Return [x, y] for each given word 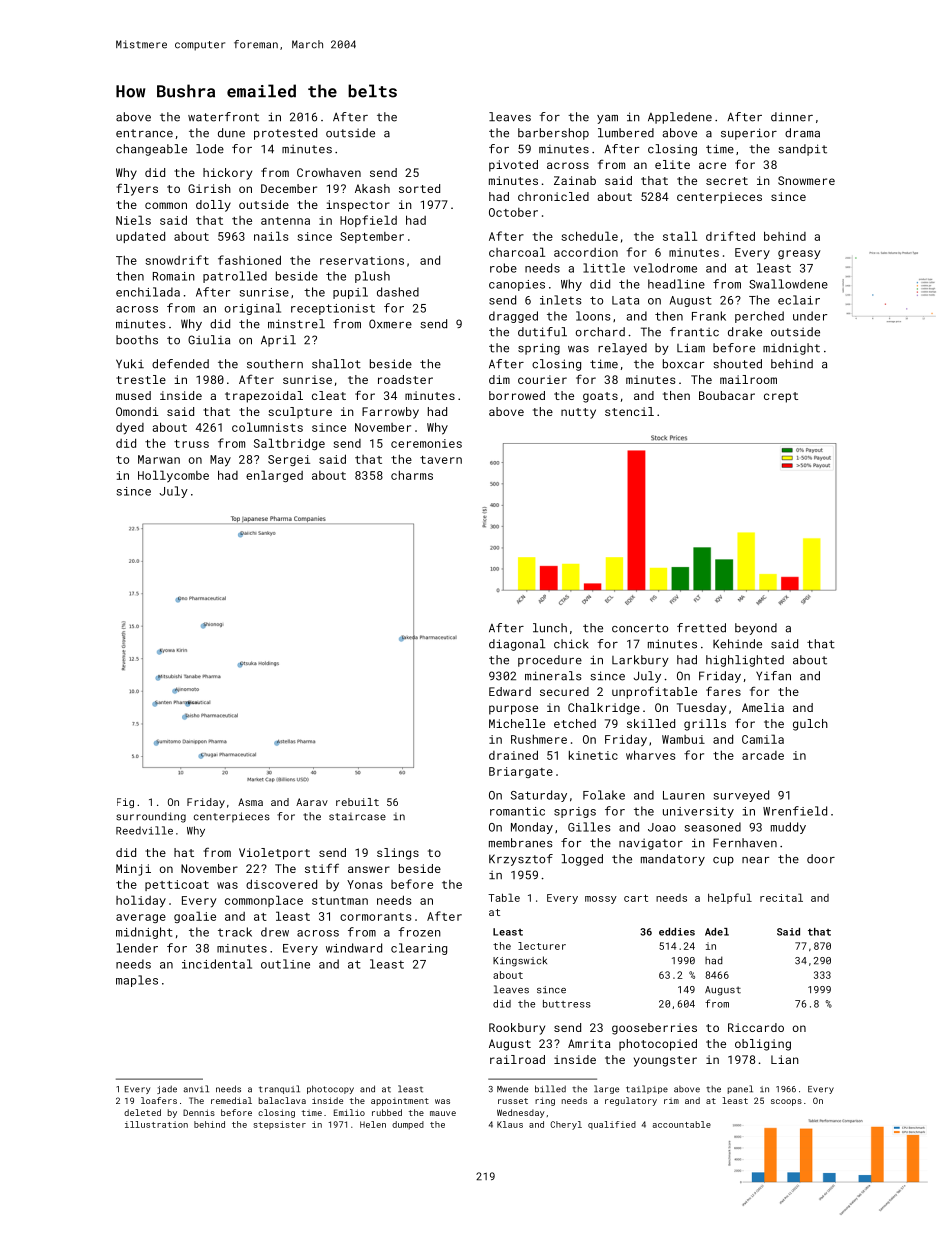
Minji [133, 870]
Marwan [159, 459]
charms [412, 475]
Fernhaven [745, 843]
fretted [701, 628]
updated [140, 237]
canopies [517, 285]
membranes [521, 843]
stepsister [279, 1125]
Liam [691, 348]
